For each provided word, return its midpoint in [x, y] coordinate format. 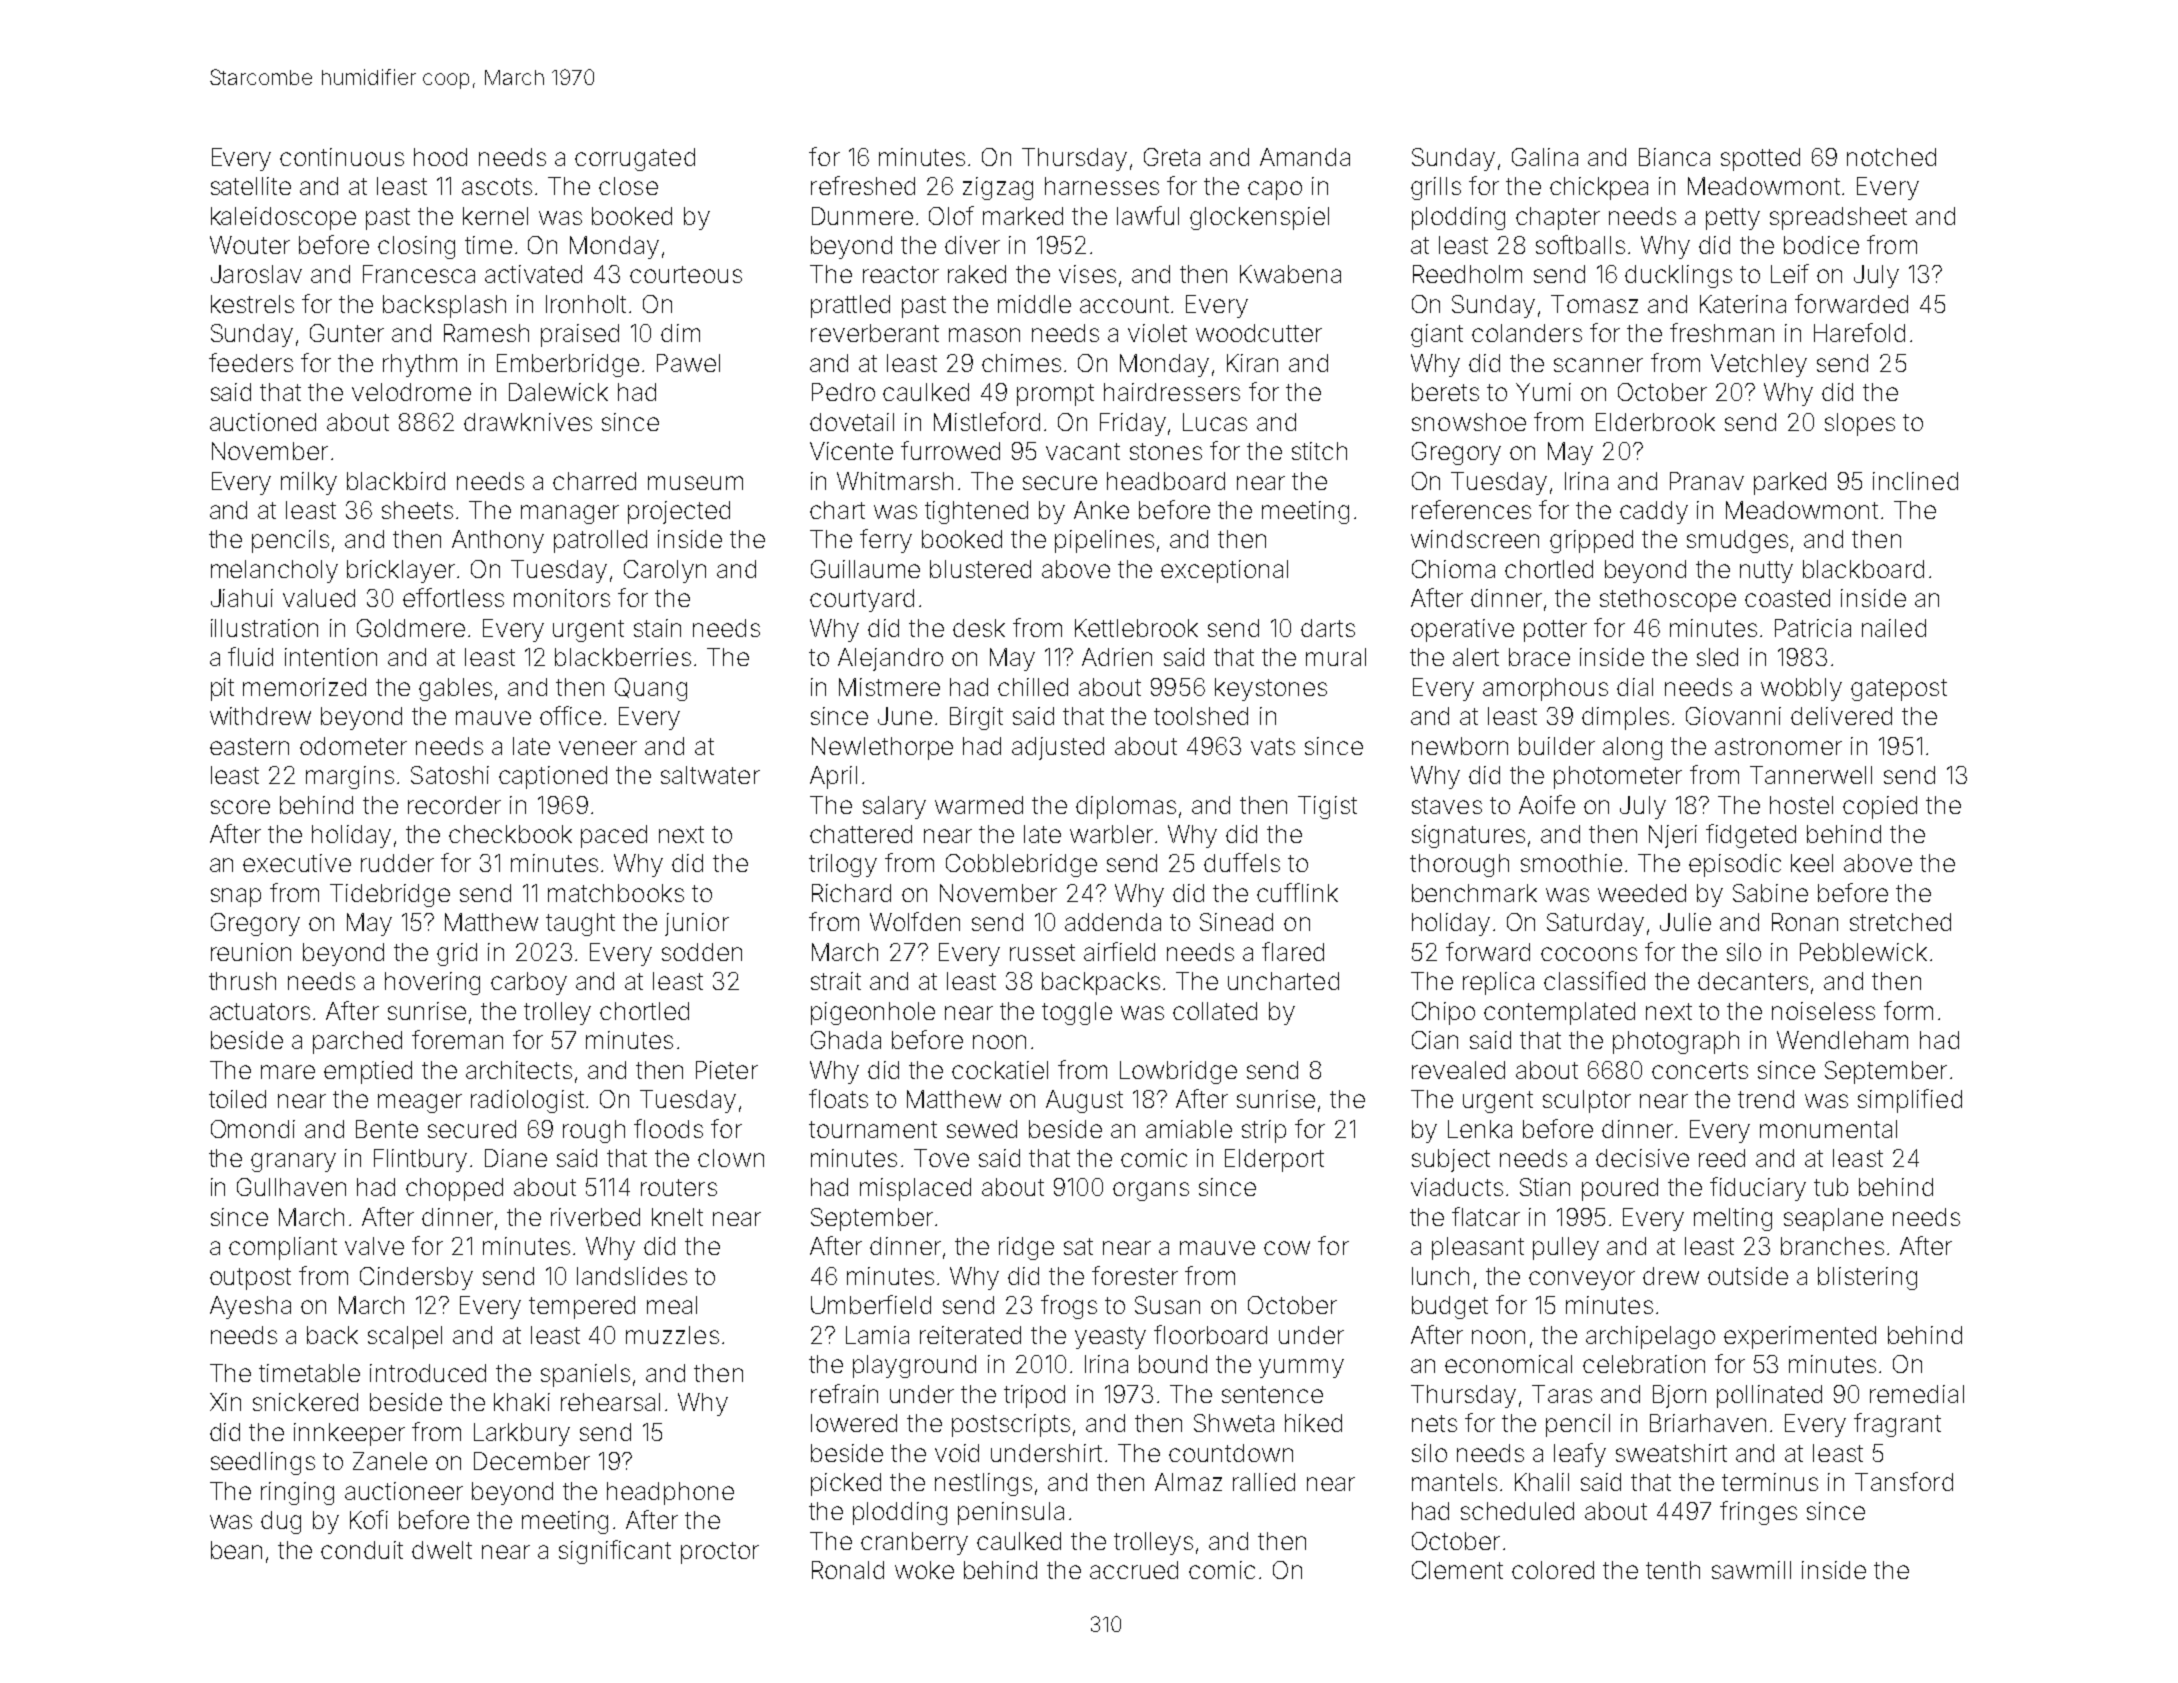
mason [984, 335]
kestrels [252, 304]
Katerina [1743, 304]
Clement [1457, 1570]
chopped [454, 1189]
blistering [1867, 1278]
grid [457, 954]
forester [1135, 1275]
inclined [1915, 481]
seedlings [263, 1463]
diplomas [1126, 807]
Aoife [1547, 804]
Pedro [843, 392]
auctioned [263, 422]
